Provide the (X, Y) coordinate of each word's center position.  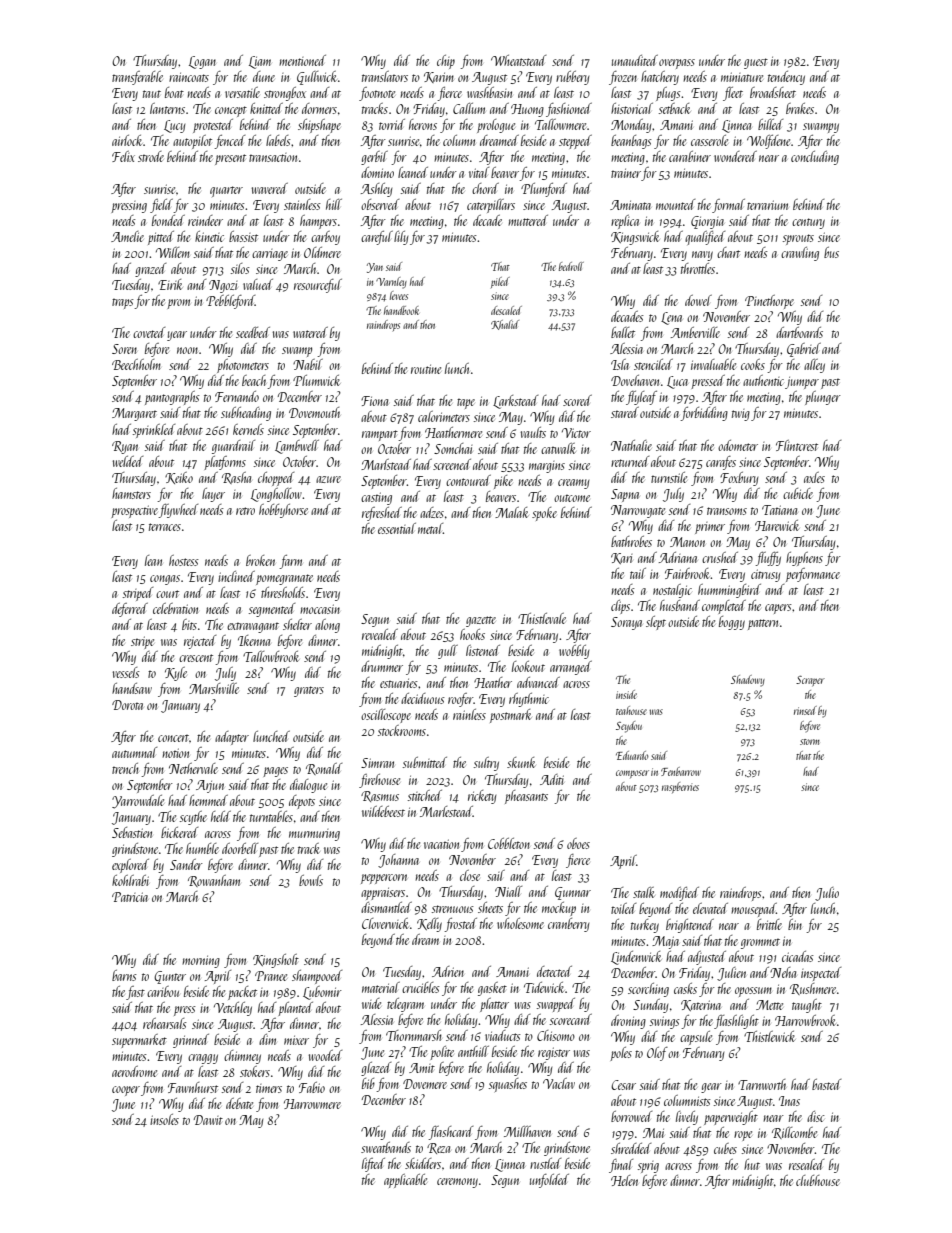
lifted (373, 1165)
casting (376, 498)
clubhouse (818, 1180)
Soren (124, 349)
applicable (405, 1181)
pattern (763, 624)
